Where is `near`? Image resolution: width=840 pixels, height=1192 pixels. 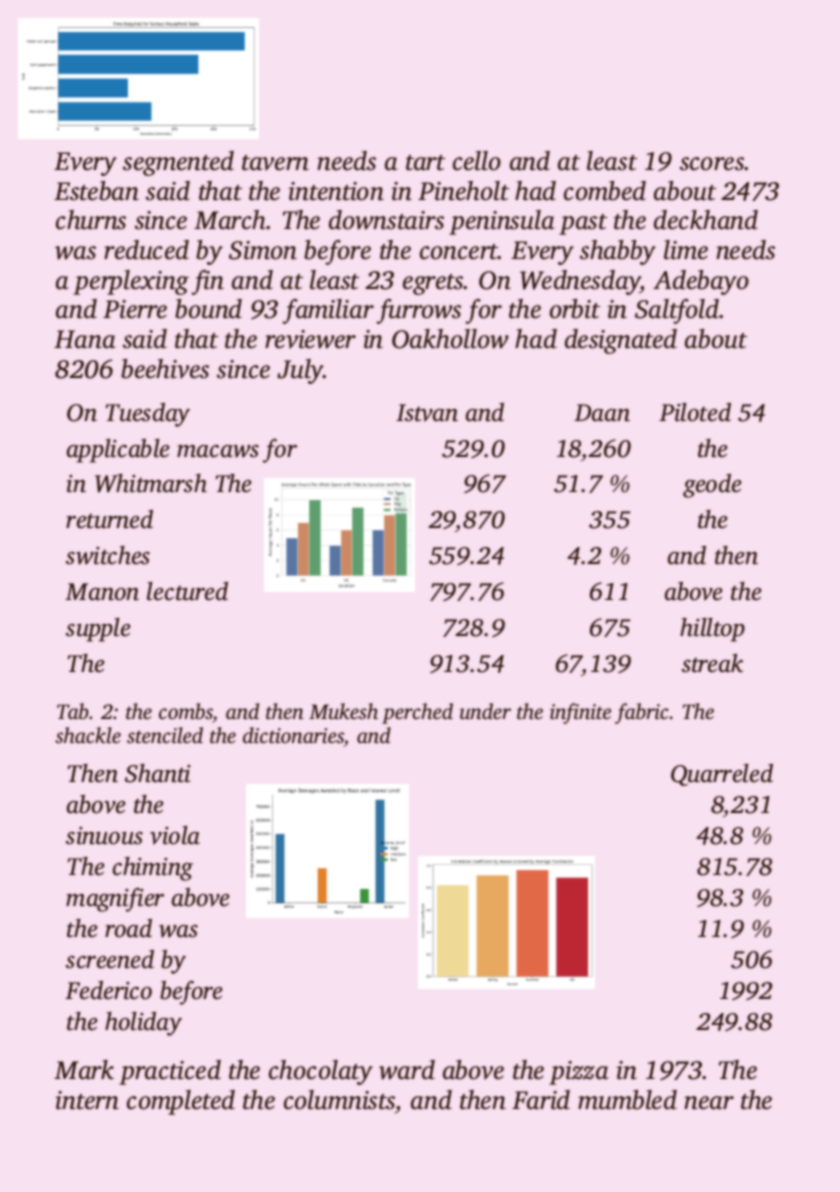 near is located at coordinates (709, 1103).
